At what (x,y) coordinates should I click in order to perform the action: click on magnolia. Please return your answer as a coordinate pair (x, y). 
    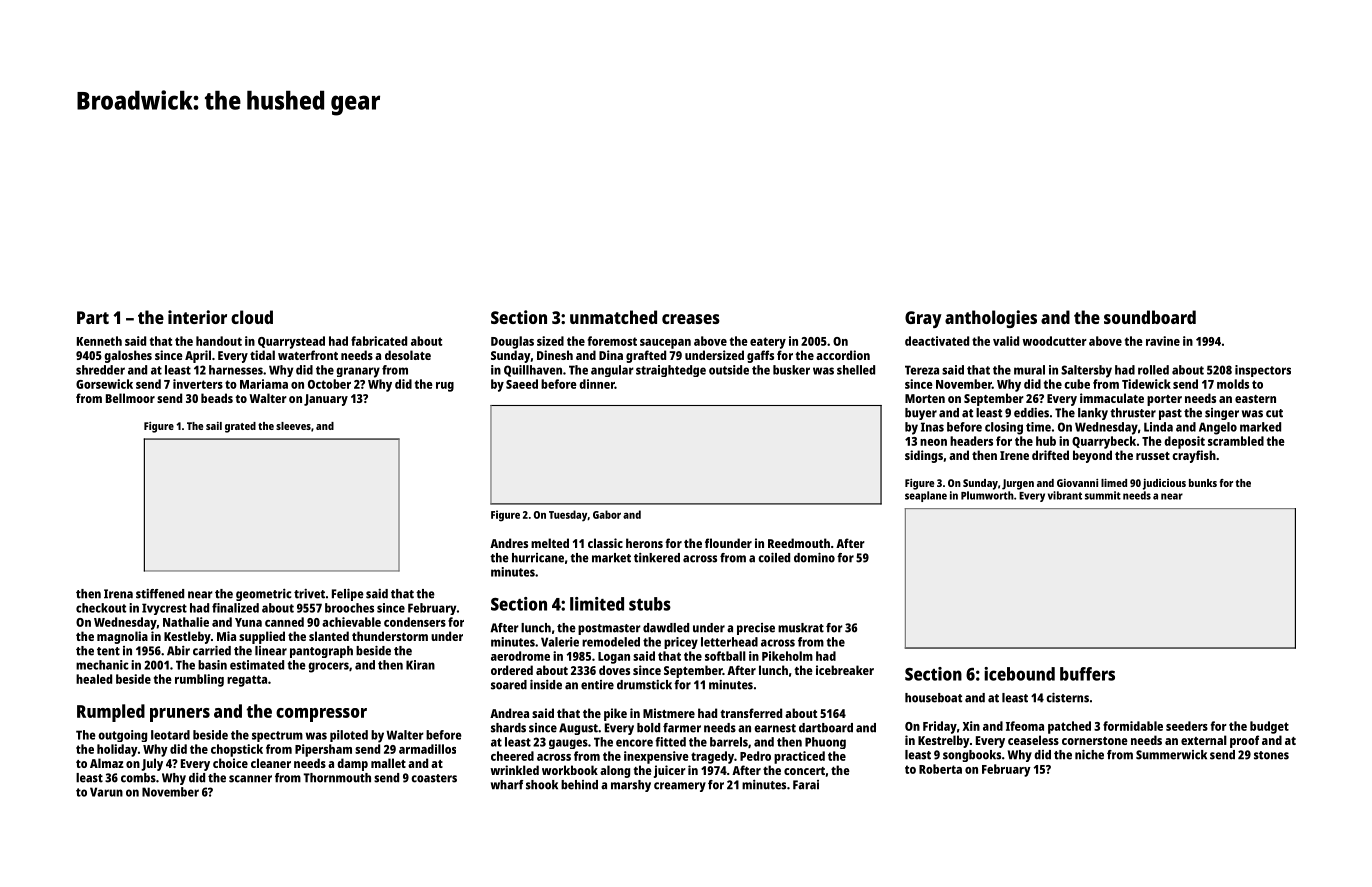
    Looking at the image, I should click on (122, 637).
